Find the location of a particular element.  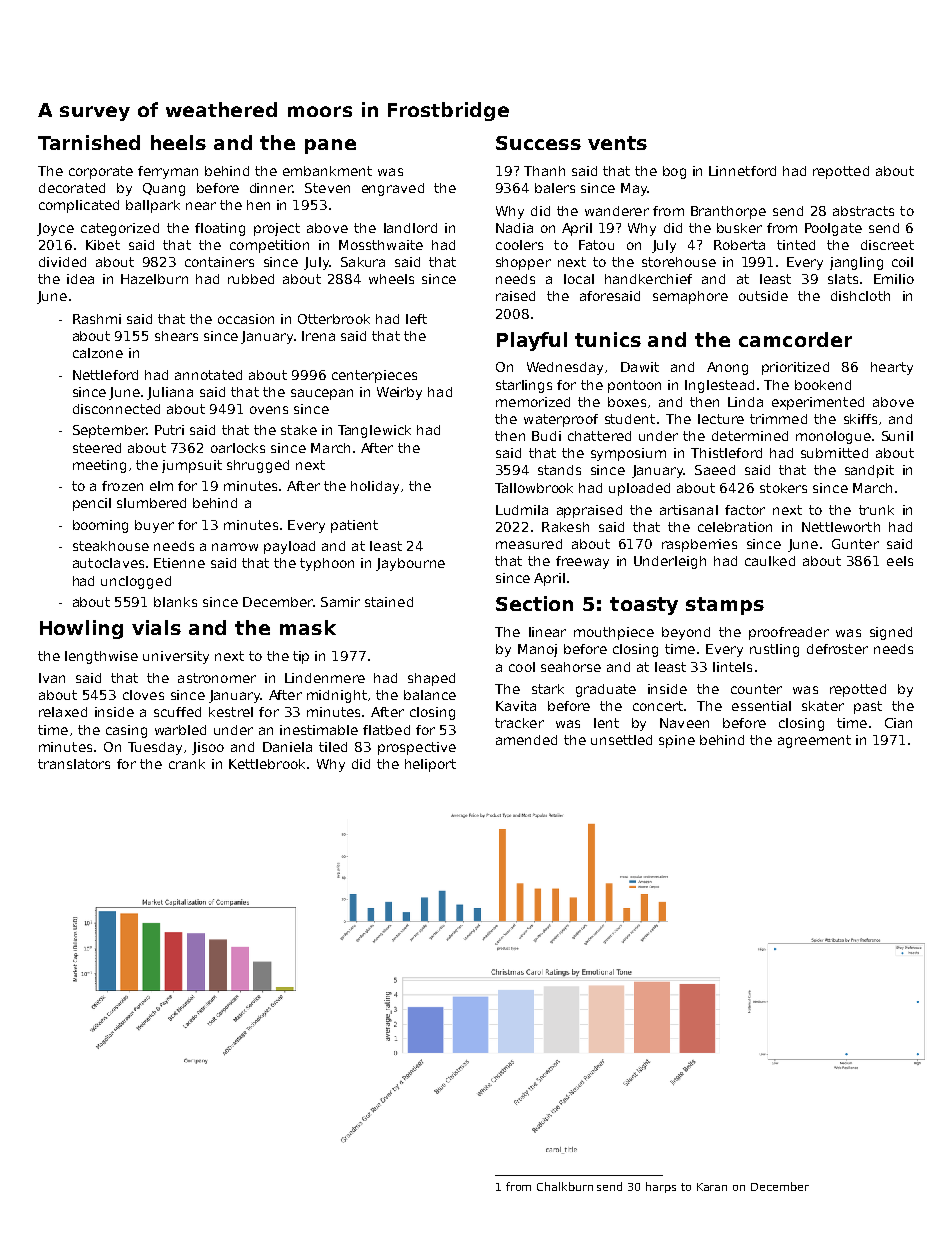

vials is located at coordinates (156, 627).
